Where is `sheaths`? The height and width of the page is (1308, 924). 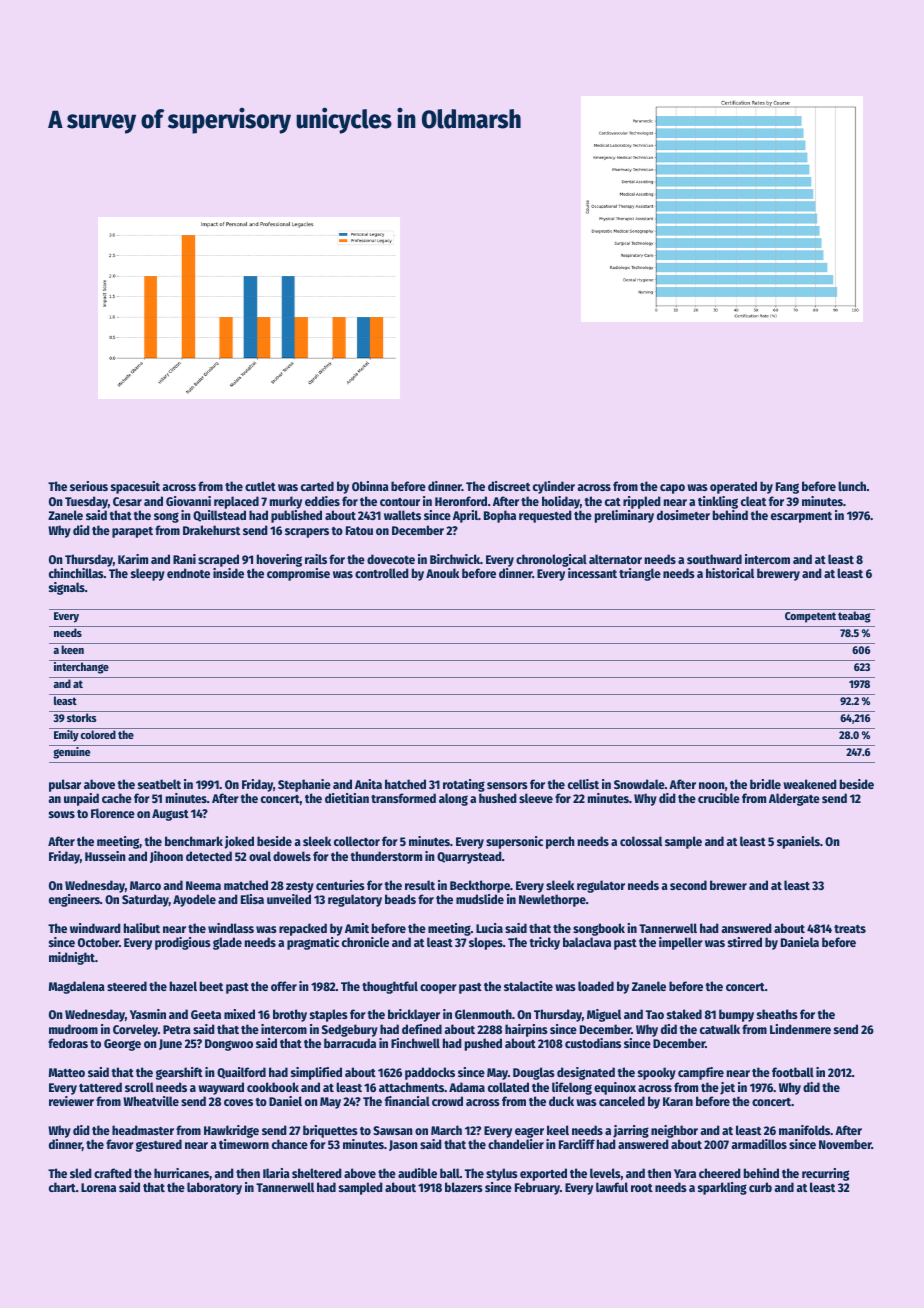 sheaths is located at coordinates (777, 1014).
